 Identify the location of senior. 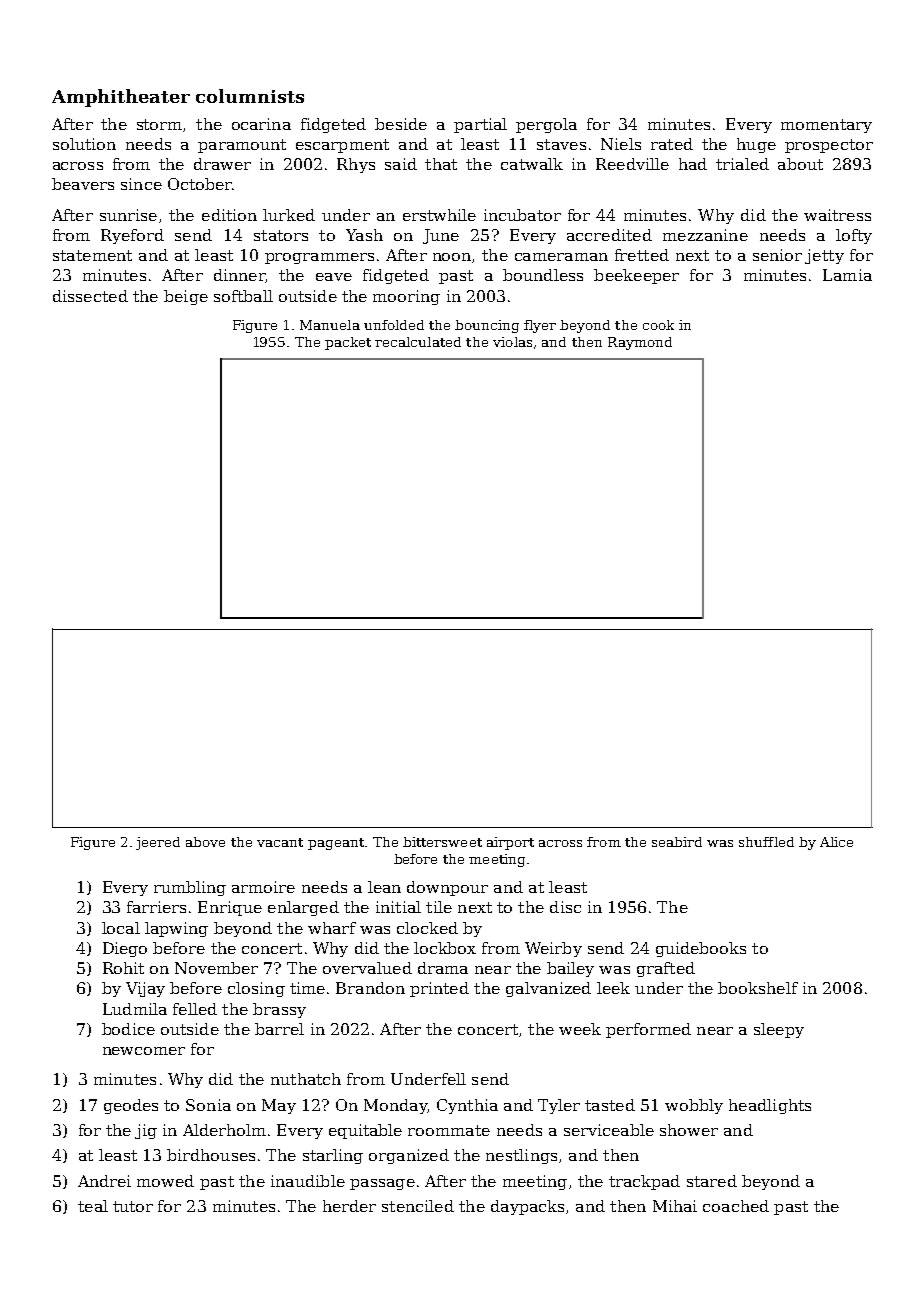
(777, 255).
